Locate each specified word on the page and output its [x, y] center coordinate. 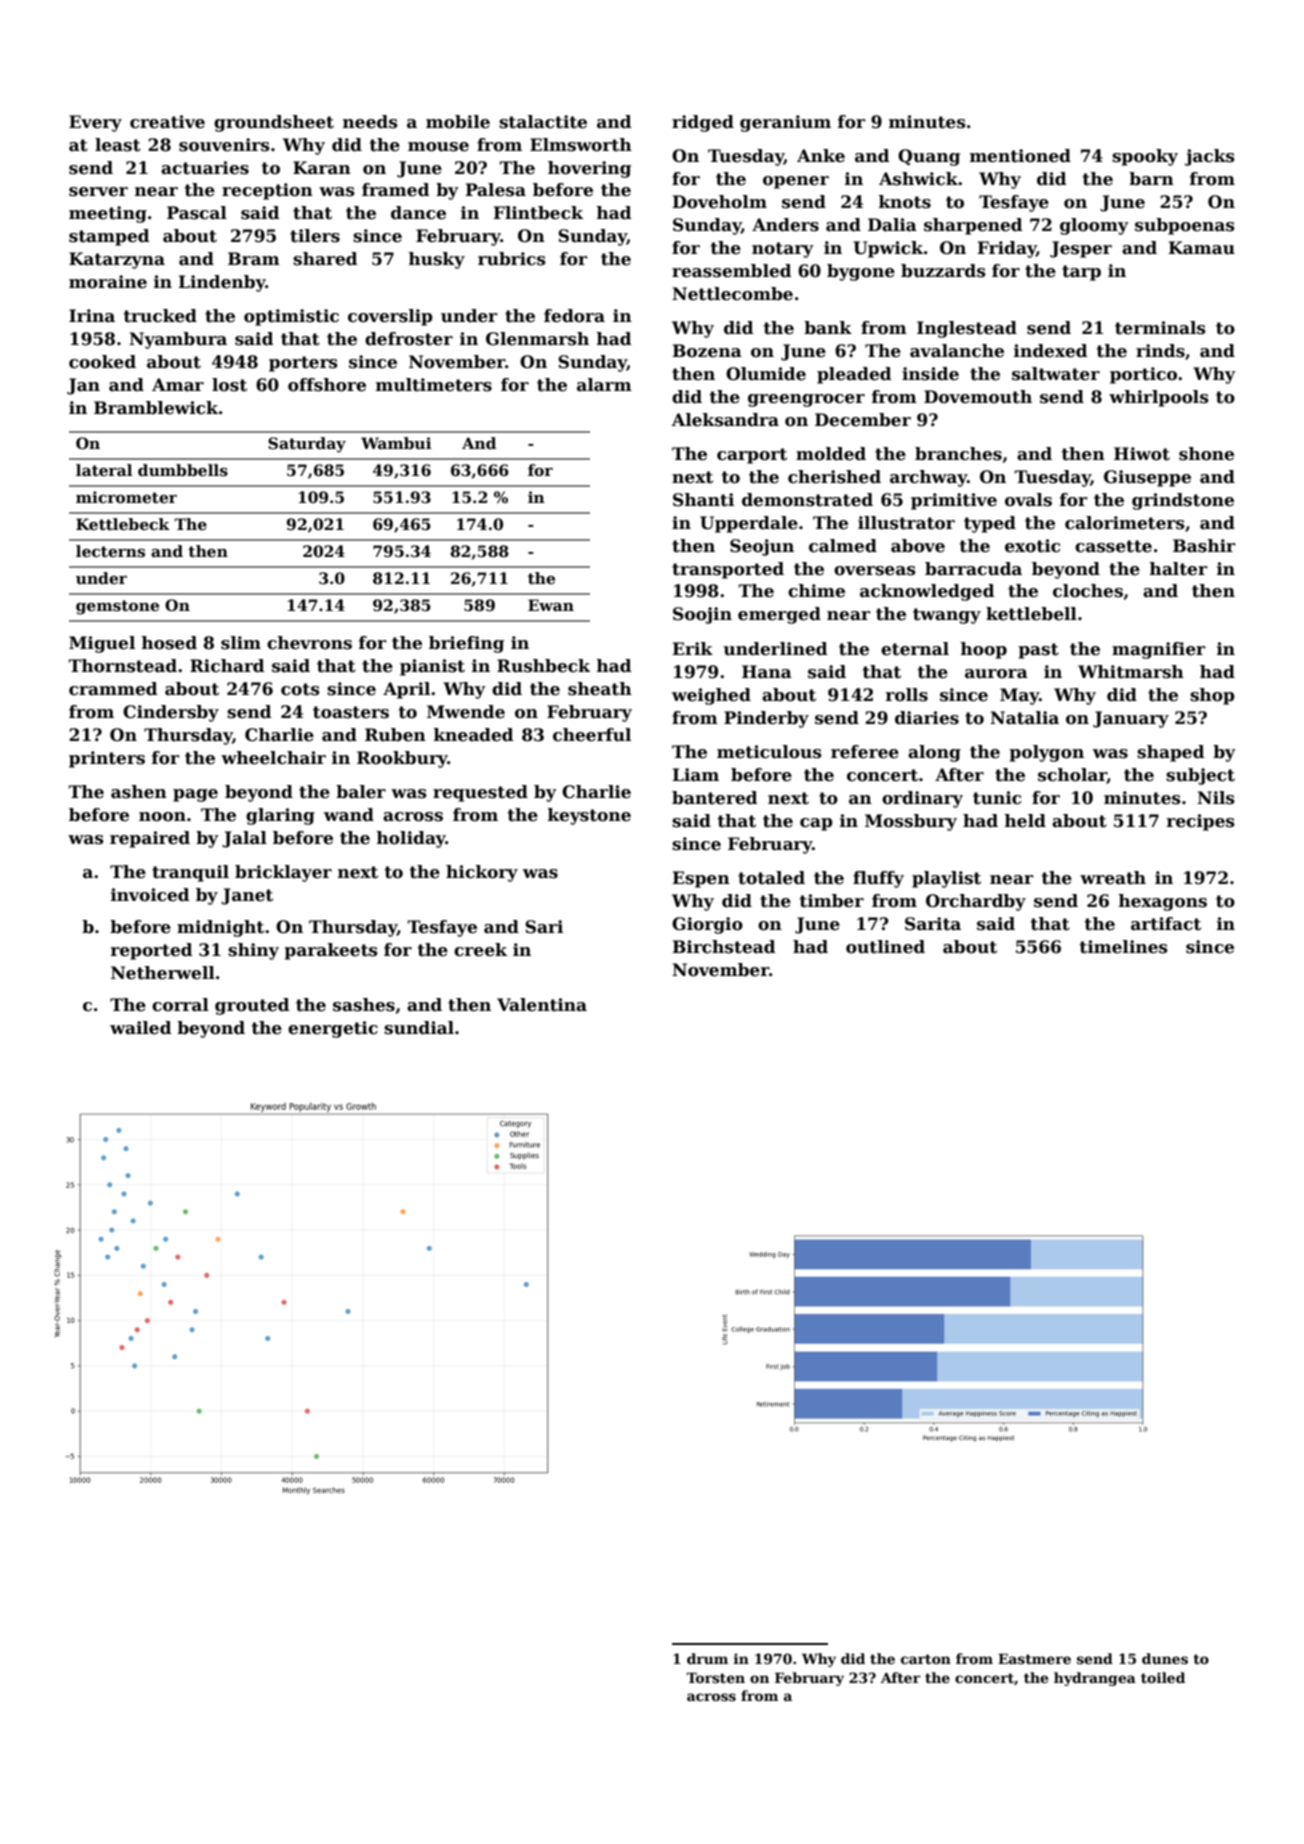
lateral [104, 470]
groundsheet [274, 123]
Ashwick [918, 179]
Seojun [762, 547]
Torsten [715, 1677]
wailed [140, 1028]
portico [1143, 375]
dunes [1165, 1658]
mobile [458, 122]
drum [707, 1658]
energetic [333, 1029]
